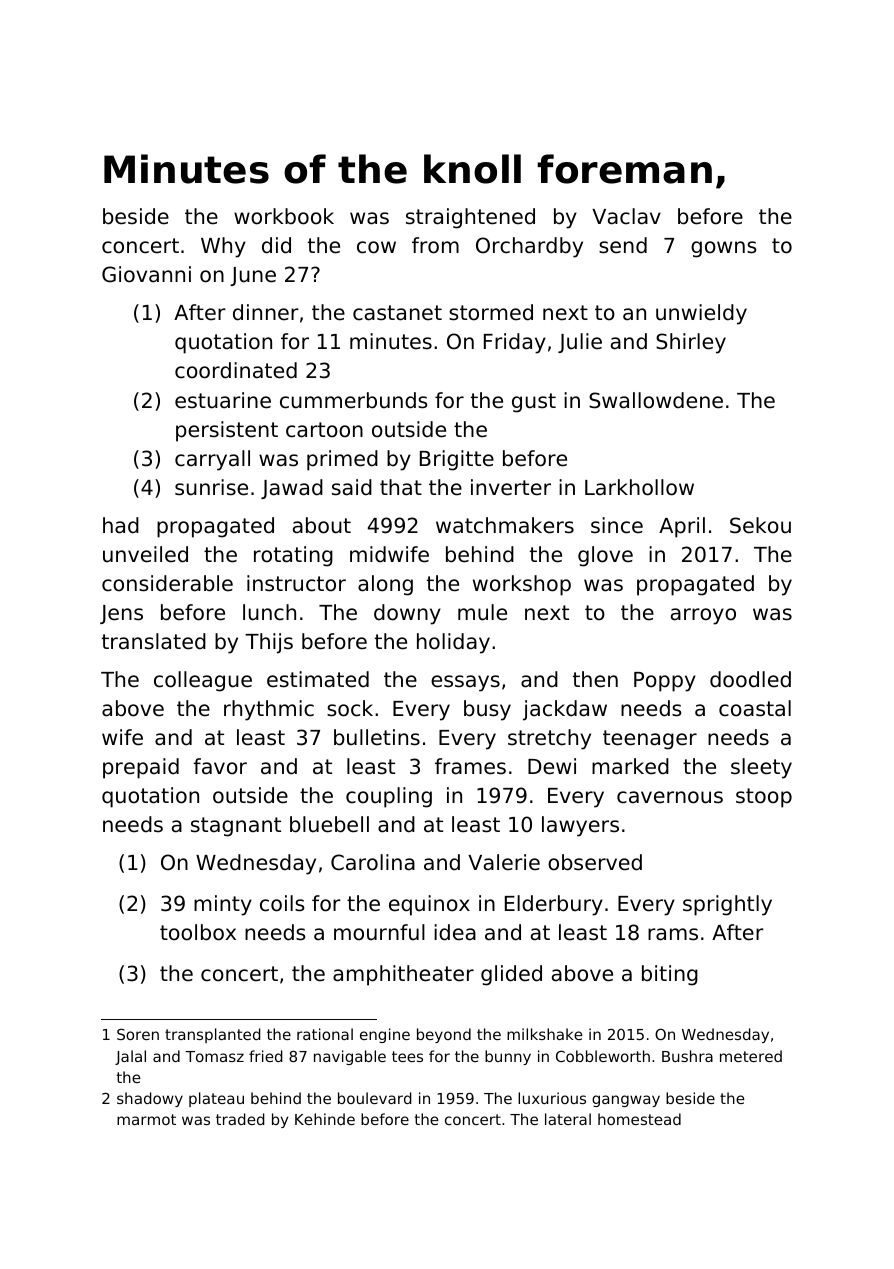 The width and height of the screenshot is (894, 1269). Describe the element at coordinates (755, 708) in the screenshot. I see `coastal` at that location.
